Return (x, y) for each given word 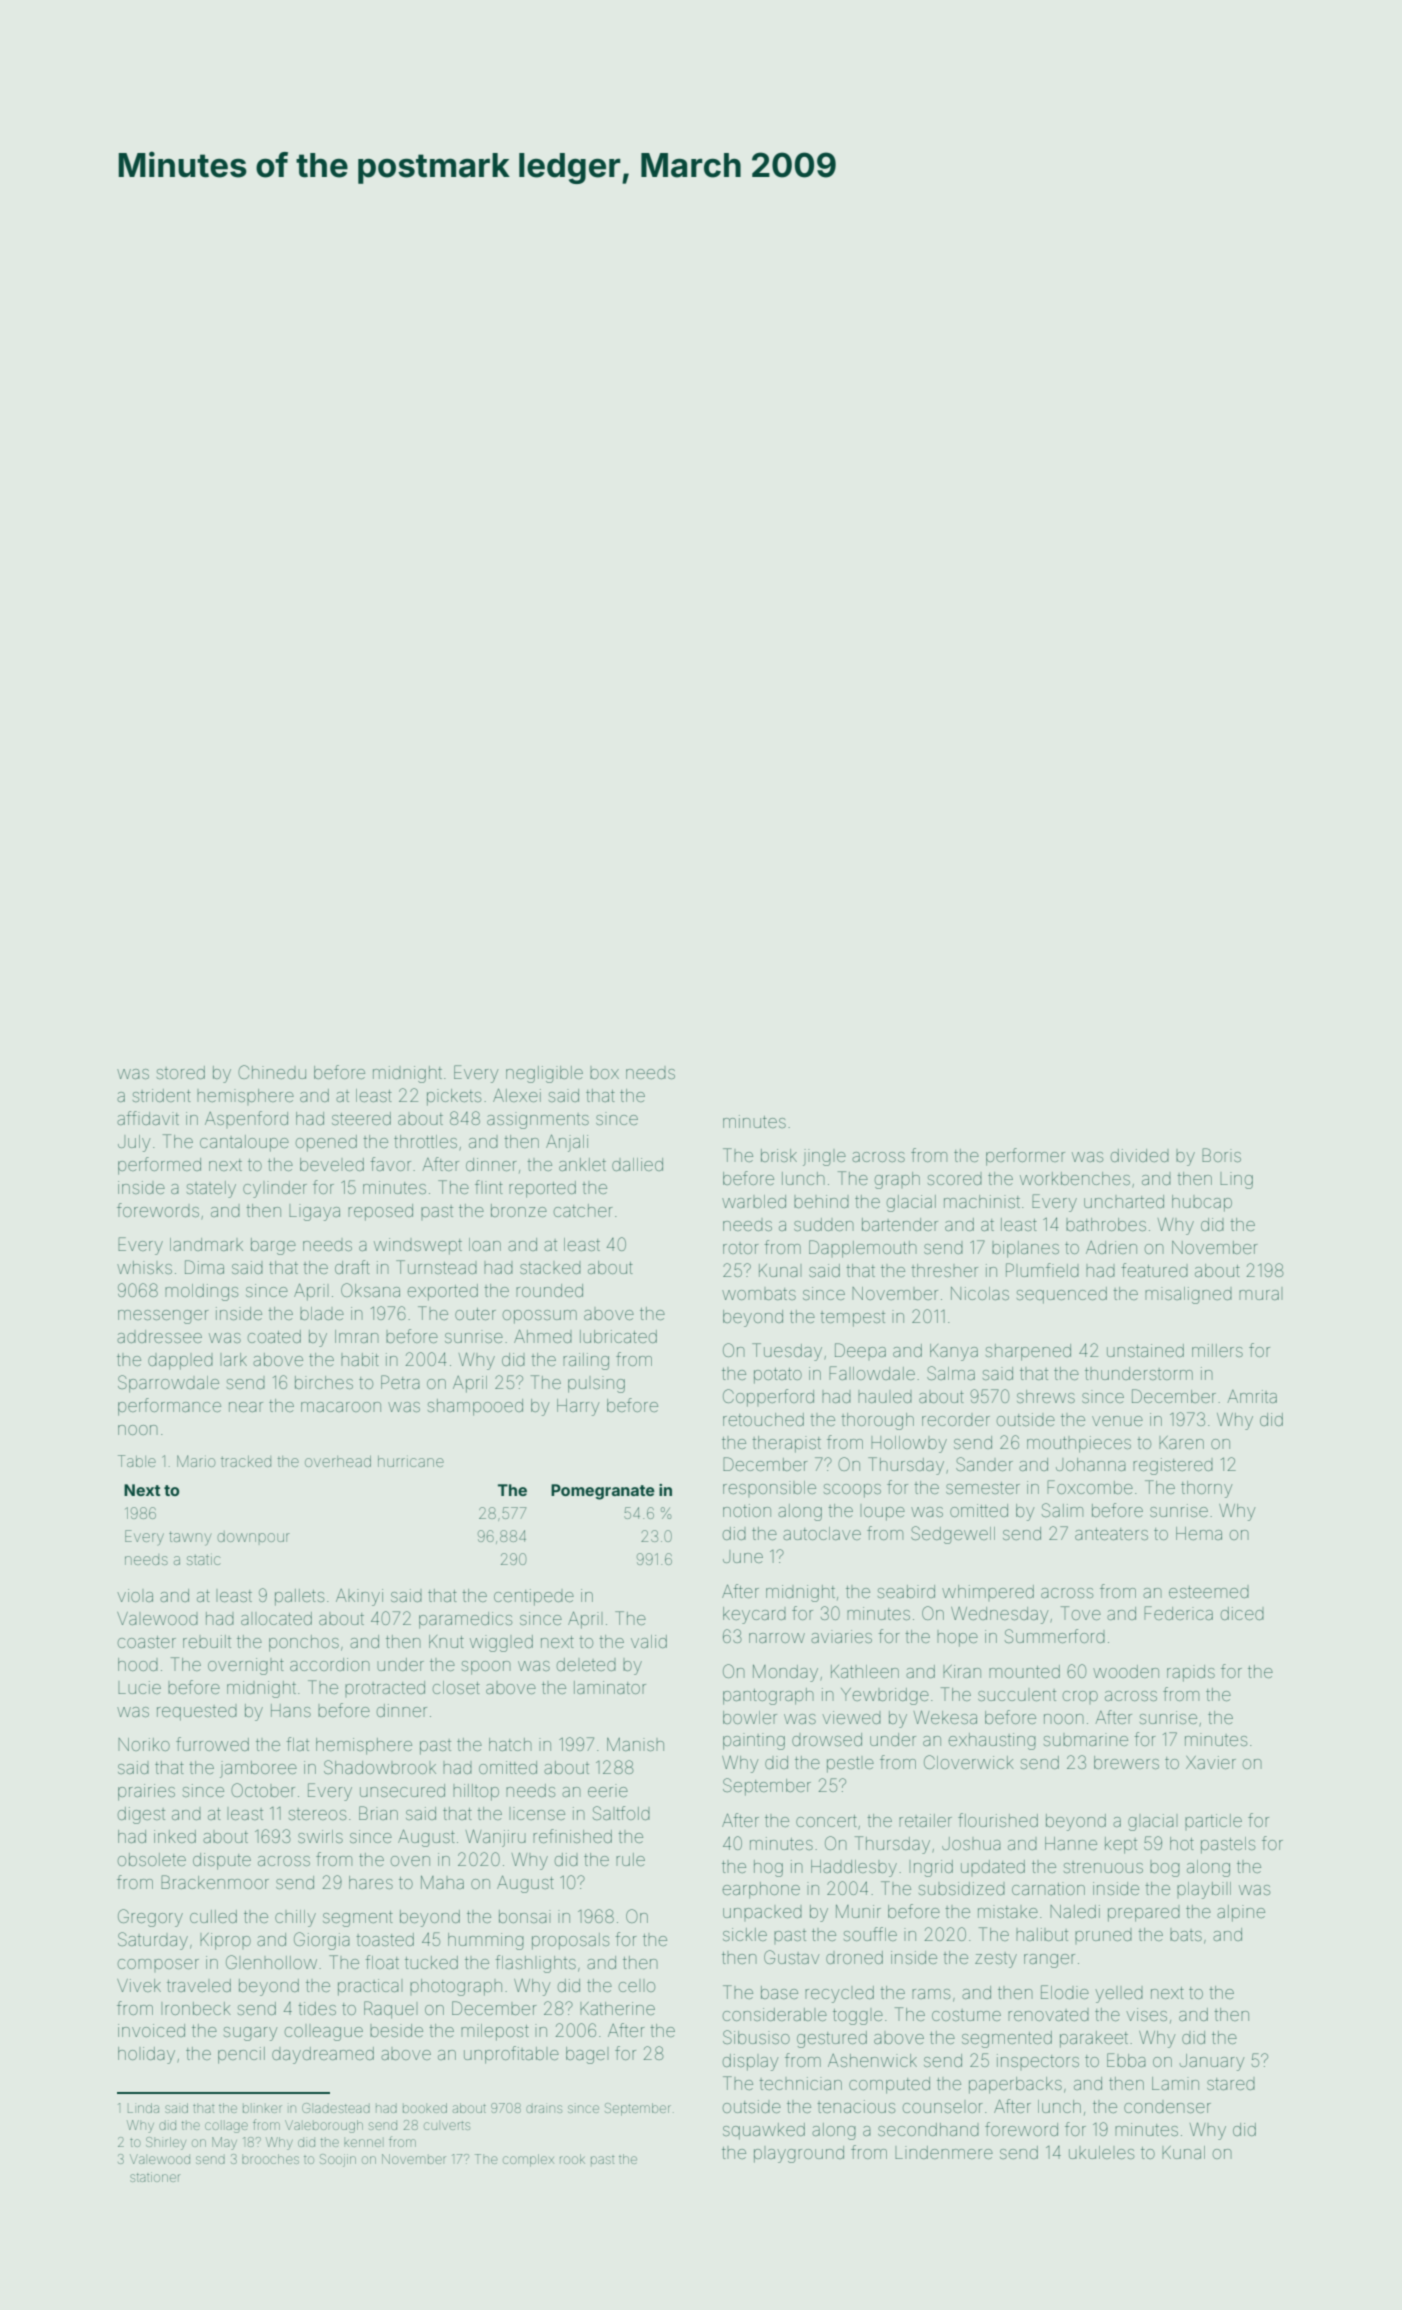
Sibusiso (756, 2037)
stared (1231, 2084)
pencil (241, 2055)
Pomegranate (603, 1492)
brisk (779, 1155)
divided (1140, 1155)
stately (211, 1189)
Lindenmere (944, 2152)
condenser (1167, 2108)
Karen (1181, 1442)
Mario (196, 1461)
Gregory (150, 1918)
